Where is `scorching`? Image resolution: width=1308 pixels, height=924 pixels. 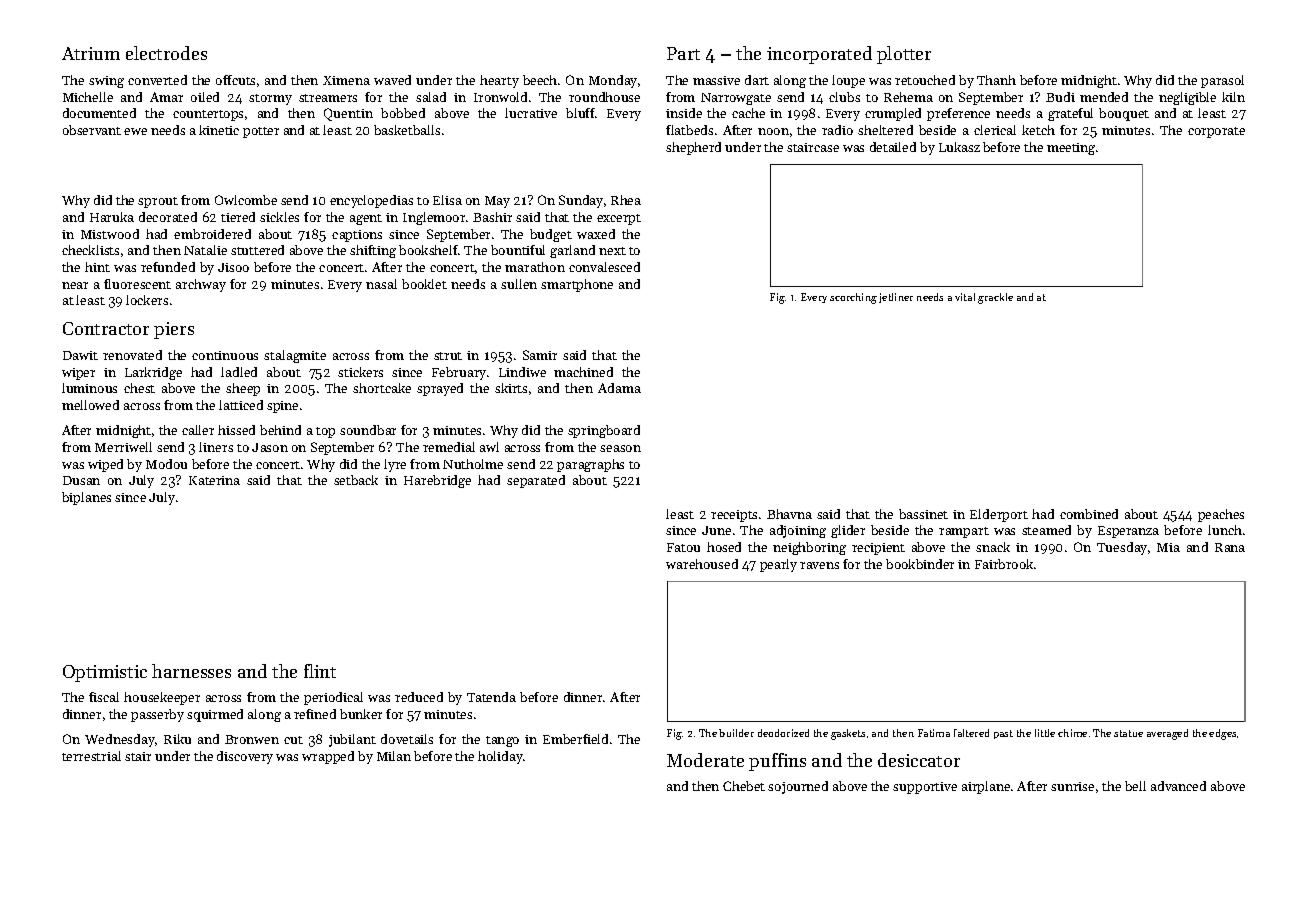 scorching is located at coordinates (853, 298).
